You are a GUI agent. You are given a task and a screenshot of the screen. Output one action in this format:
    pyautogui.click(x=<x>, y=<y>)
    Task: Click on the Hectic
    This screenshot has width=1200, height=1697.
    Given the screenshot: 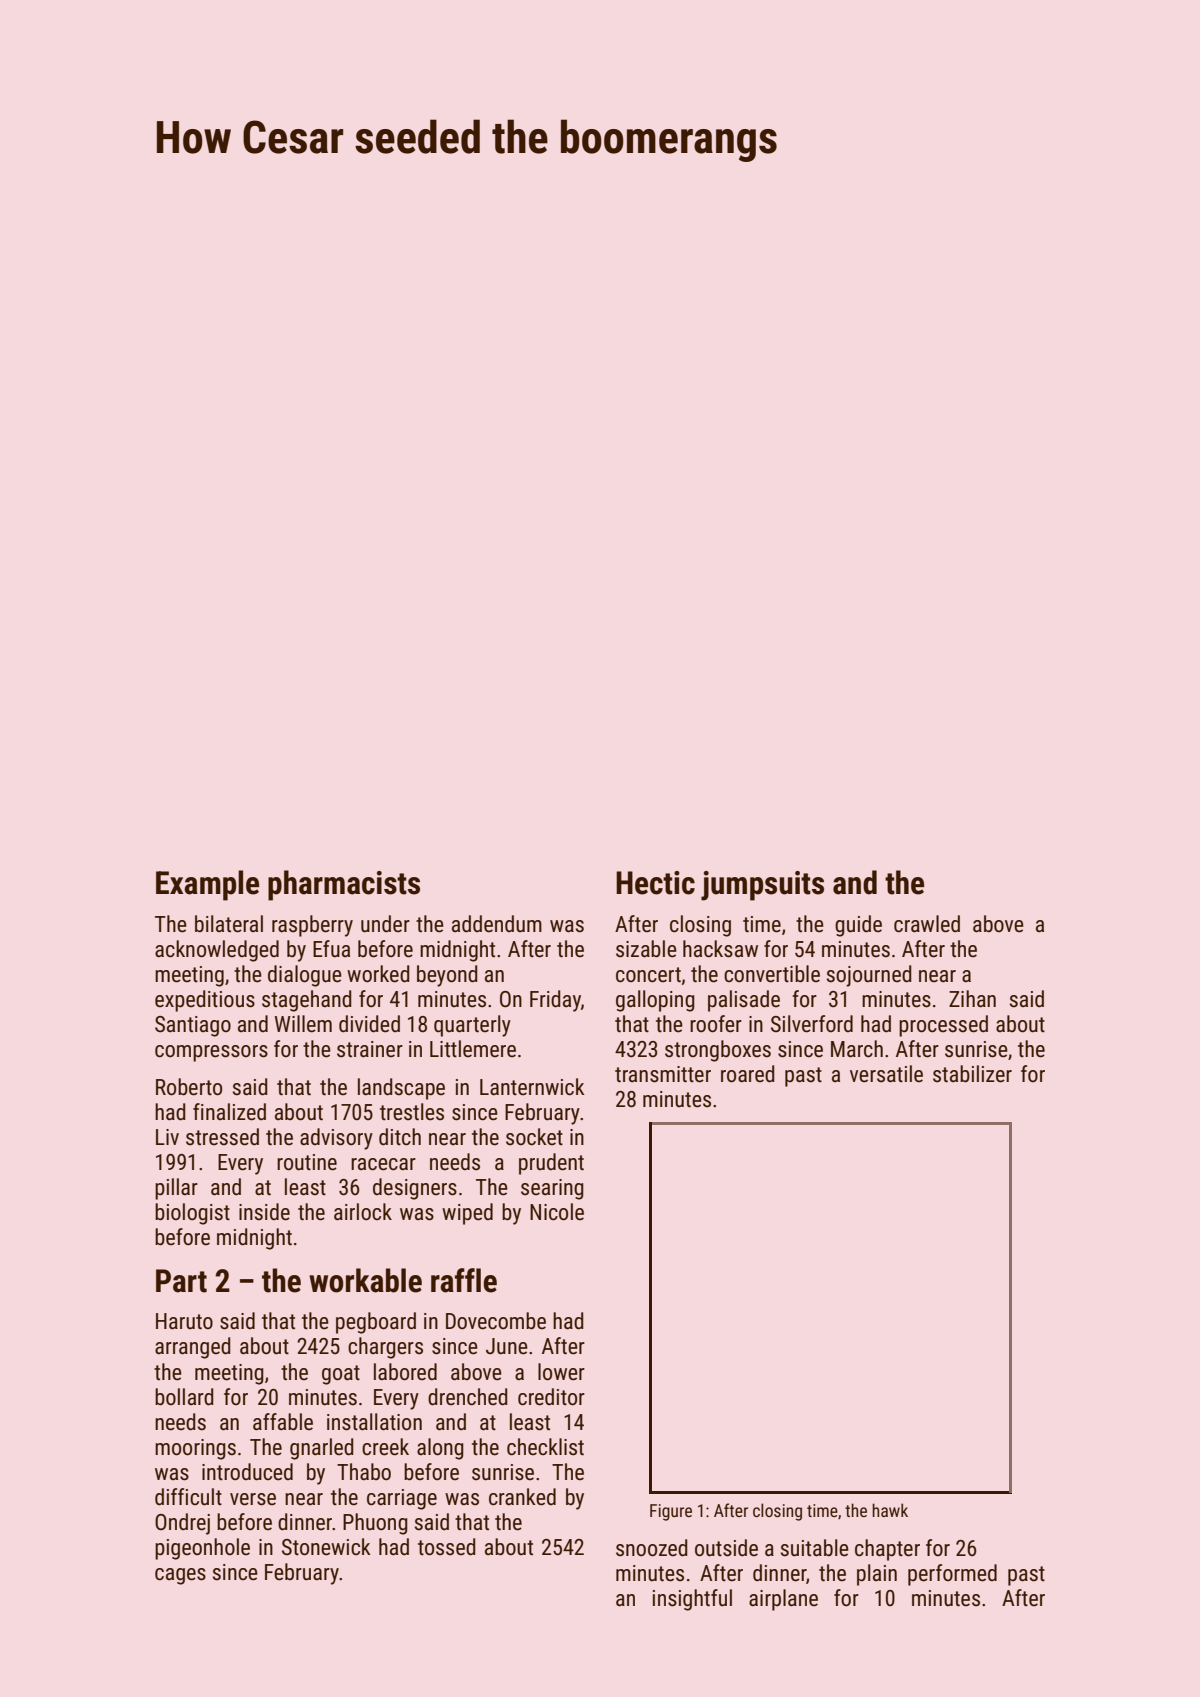 What is the action you would take?
    pyautogui.click(x=655, y=883)
